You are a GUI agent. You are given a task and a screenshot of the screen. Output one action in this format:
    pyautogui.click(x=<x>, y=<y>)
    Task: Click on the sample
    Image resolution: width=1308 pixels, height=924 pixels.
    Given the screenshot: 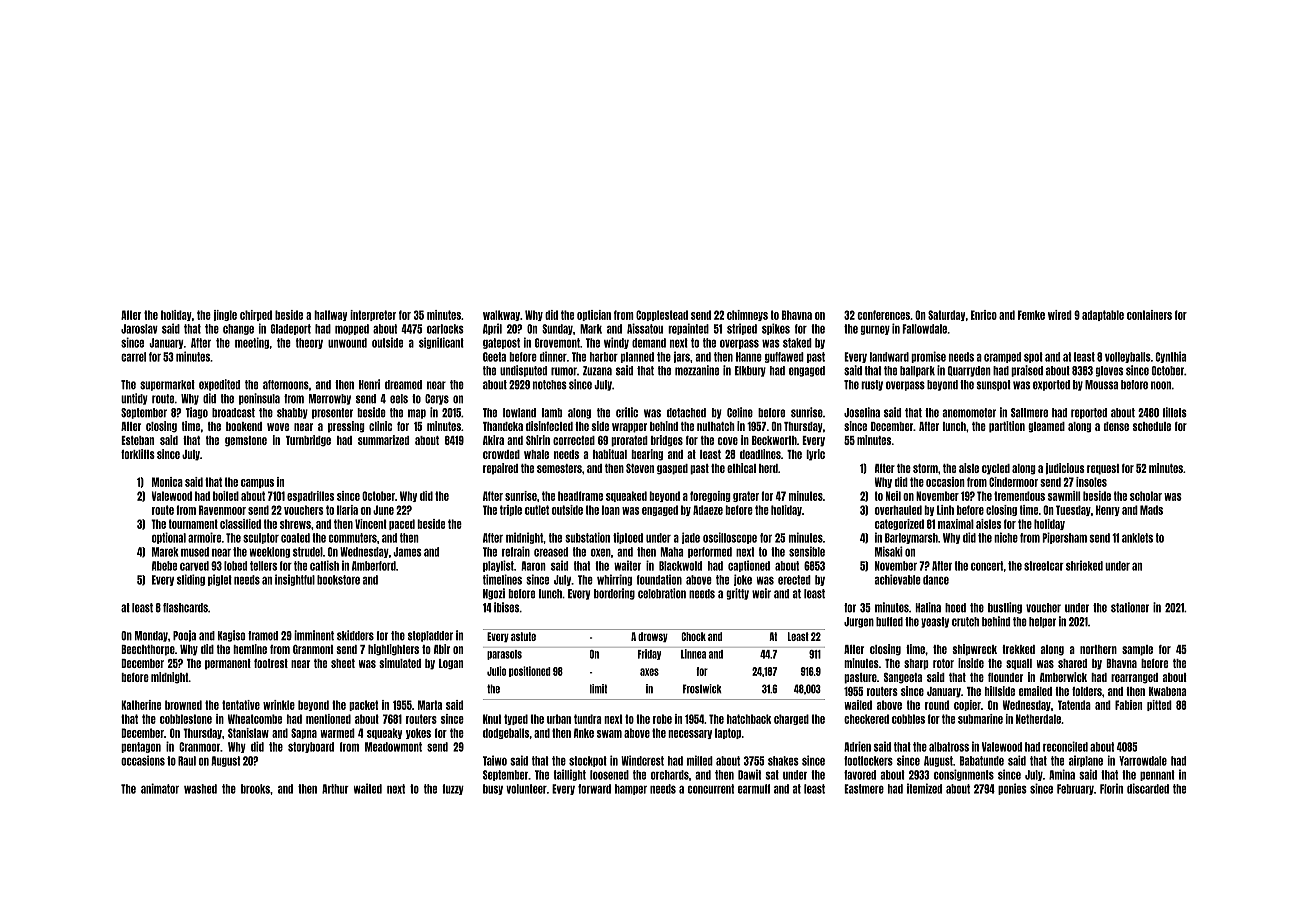 What is the action you would take?
    pyautogui.click(x=1137, y=650)
